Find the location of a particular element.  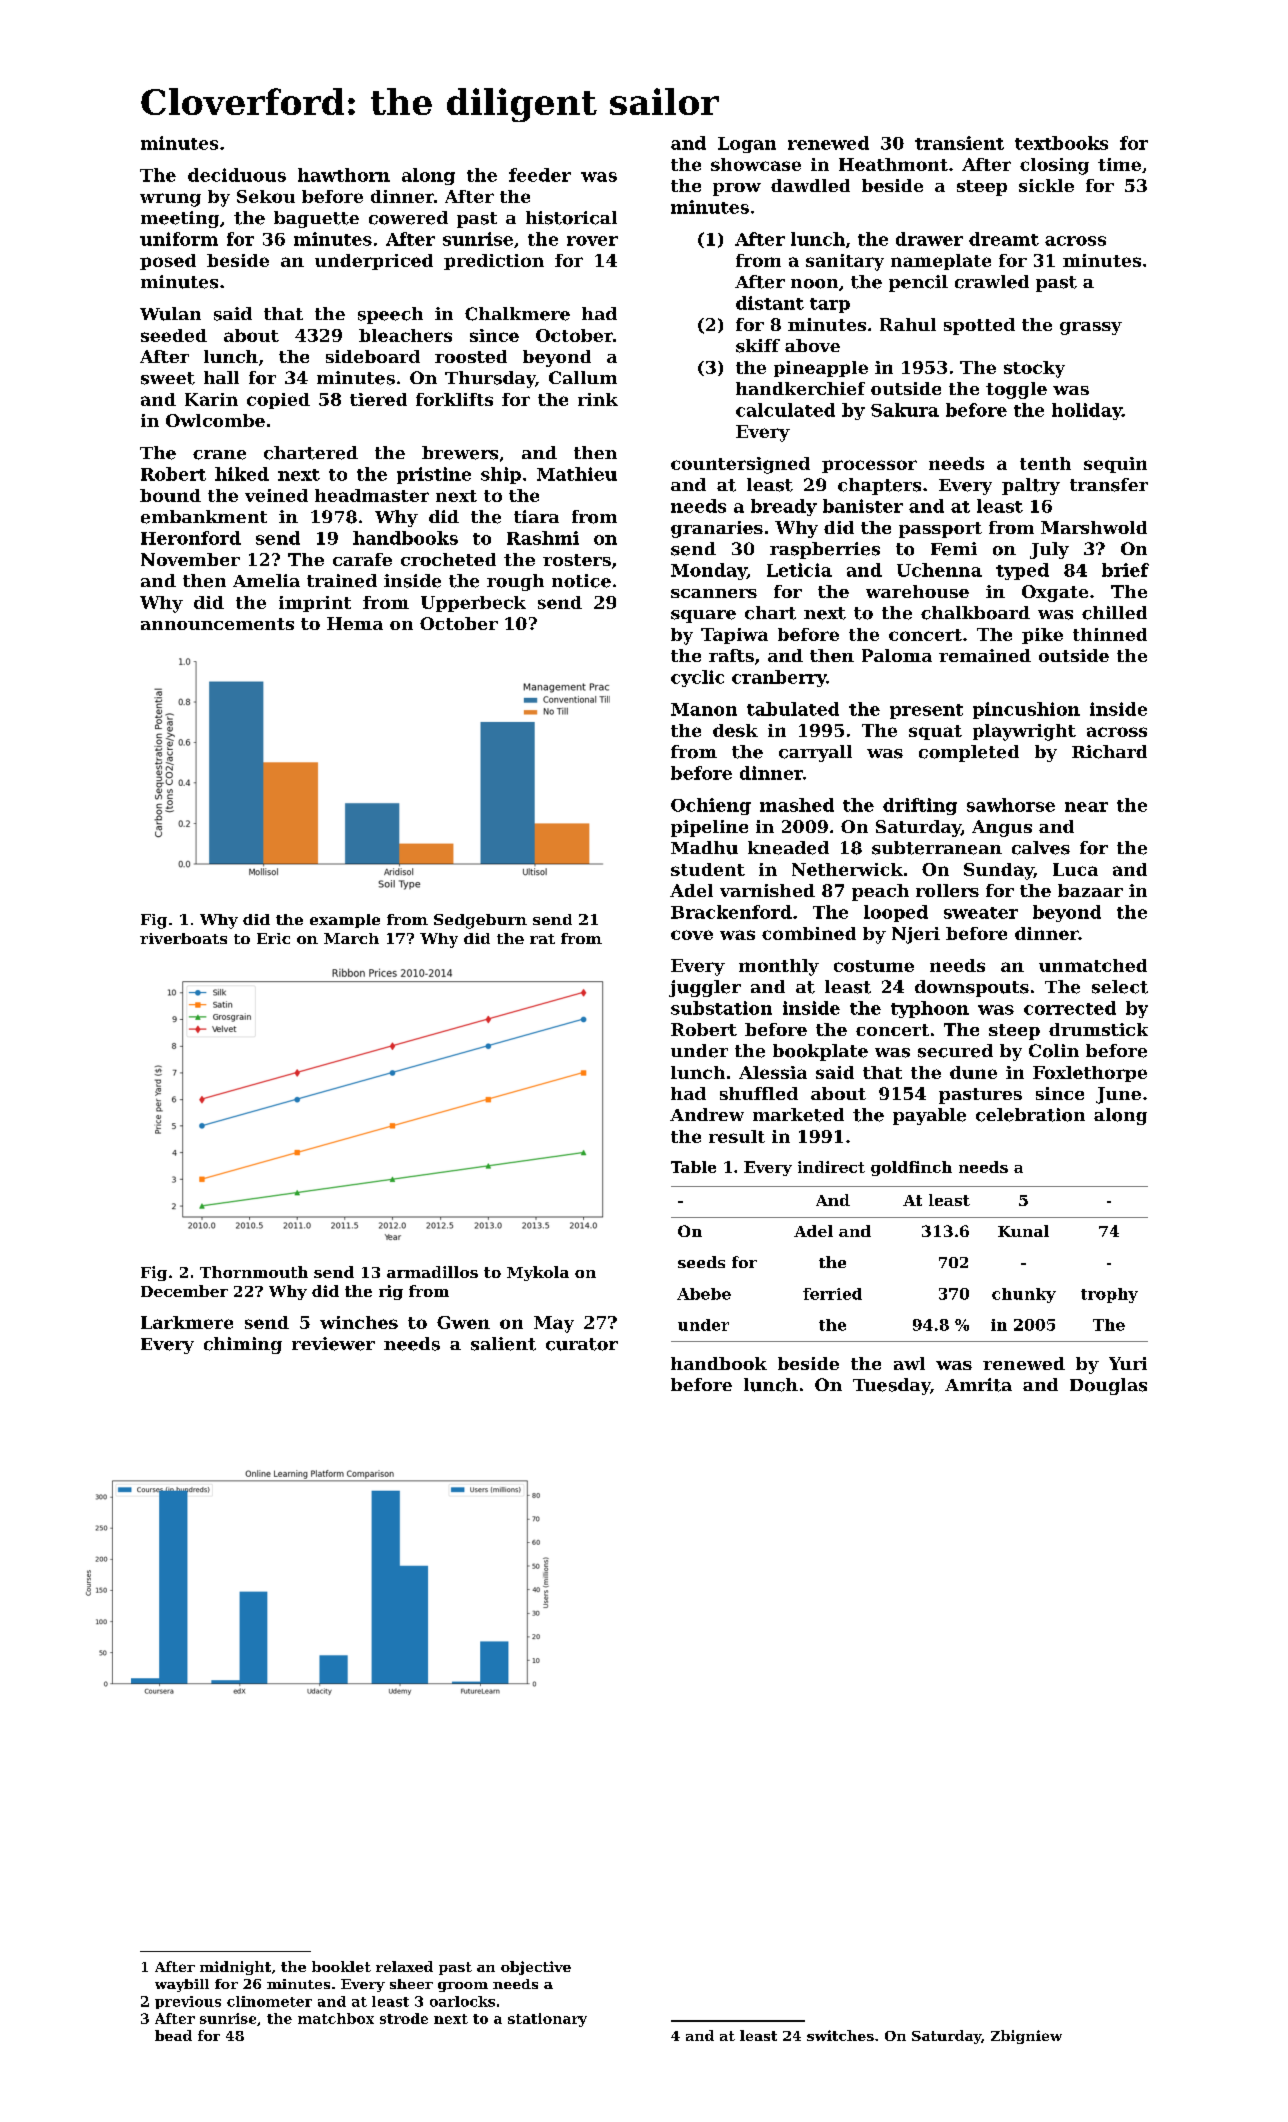

drumstick is located at coordinates (1098, 1029).
